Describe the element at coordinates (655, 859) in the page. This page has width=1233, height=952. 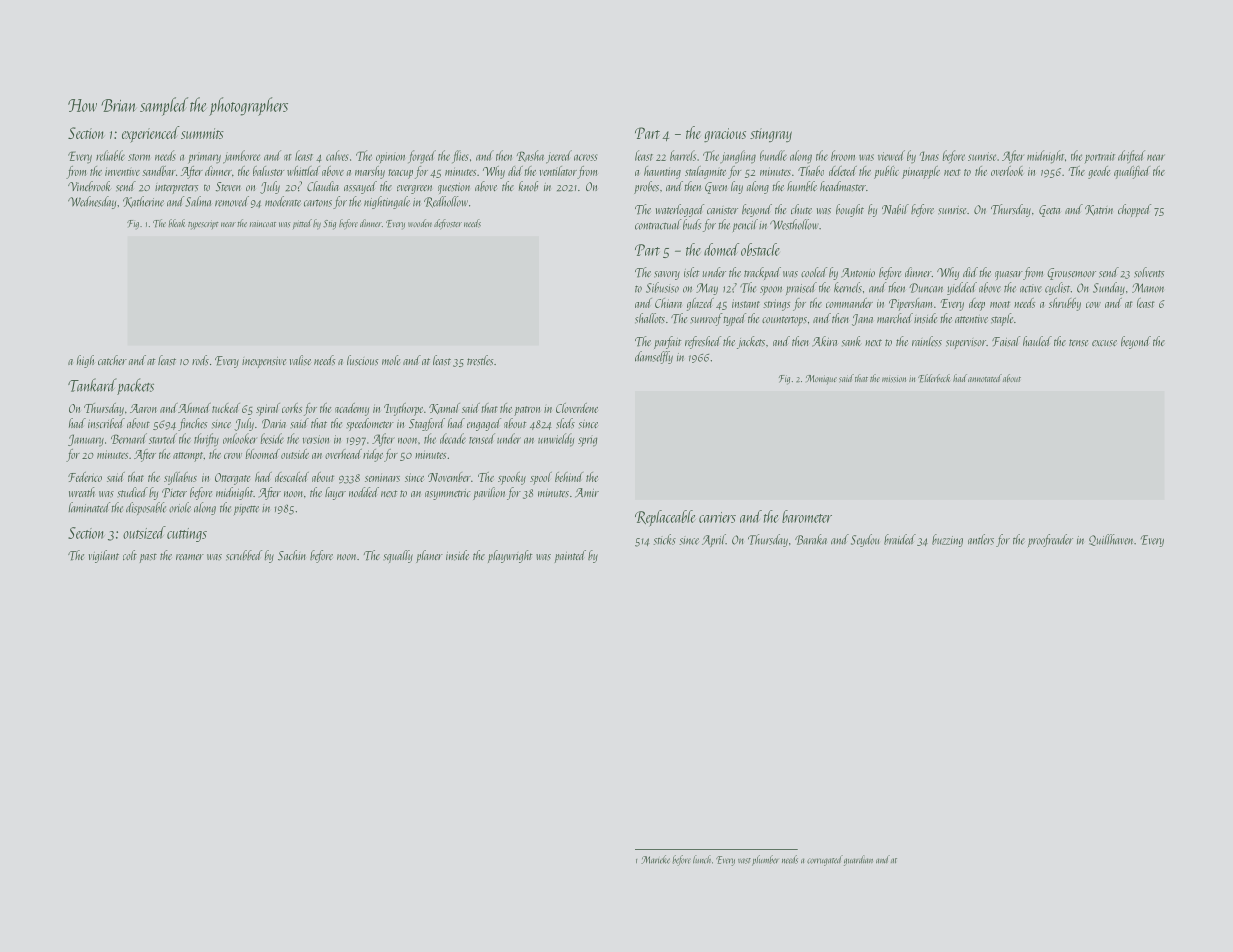
I see `Marieke` at that location.
